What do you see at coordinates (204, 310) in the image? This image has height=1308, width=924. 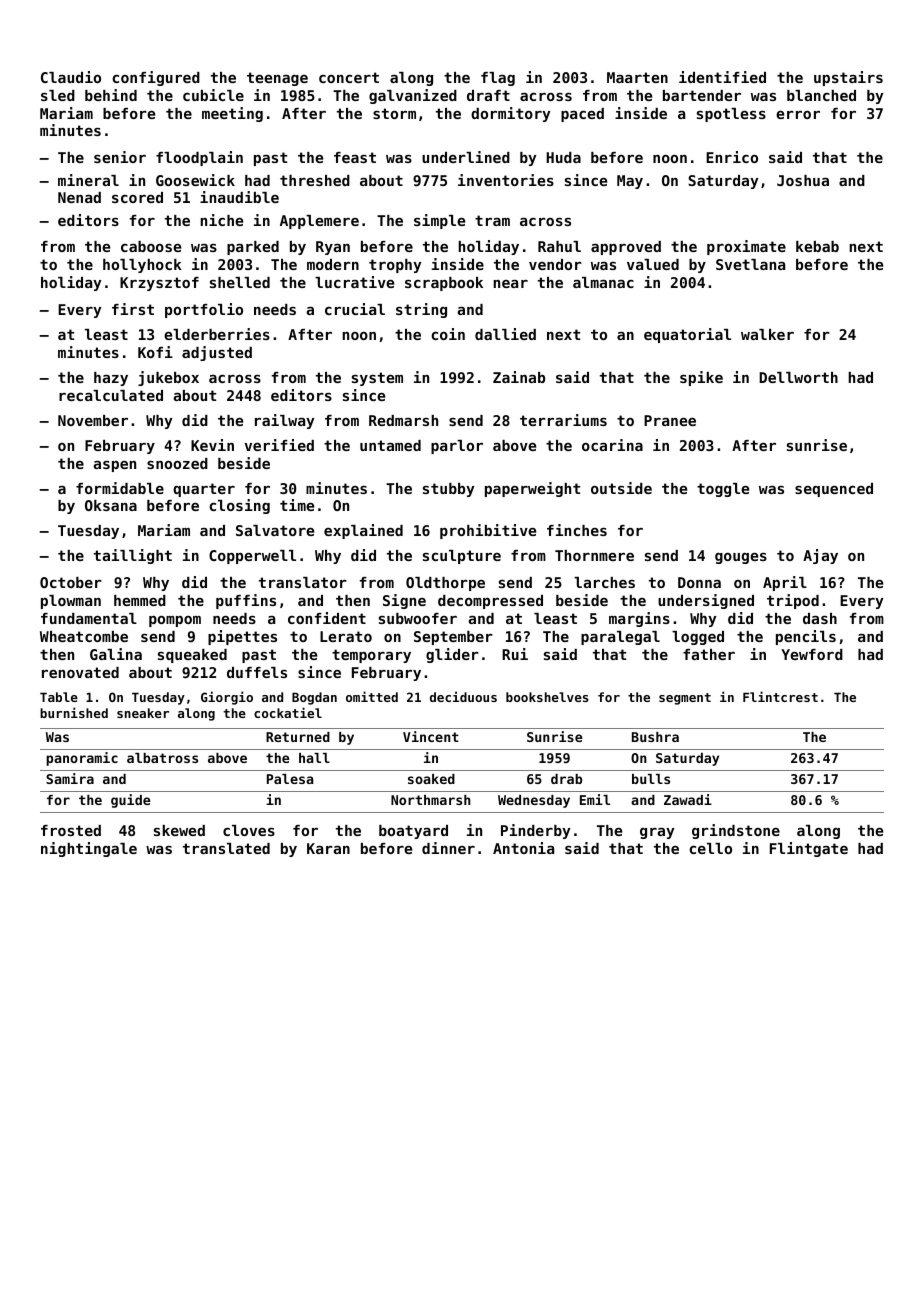 I see `portfolio` at bounding box center [204, 310].
